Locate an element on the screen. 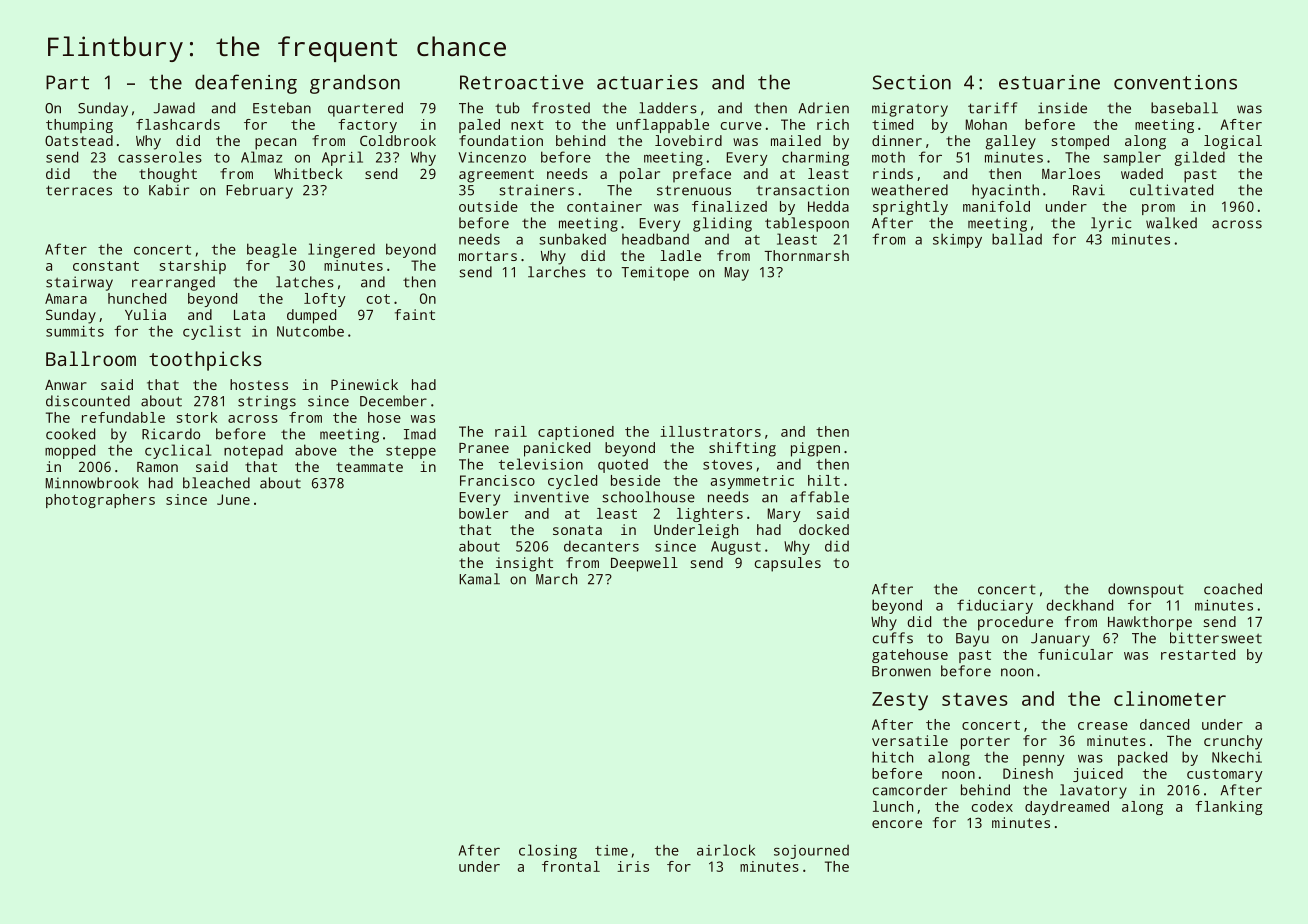 The width and height of the screenshot is (1308, 924). photographers is located at coordinates (100, 501).
